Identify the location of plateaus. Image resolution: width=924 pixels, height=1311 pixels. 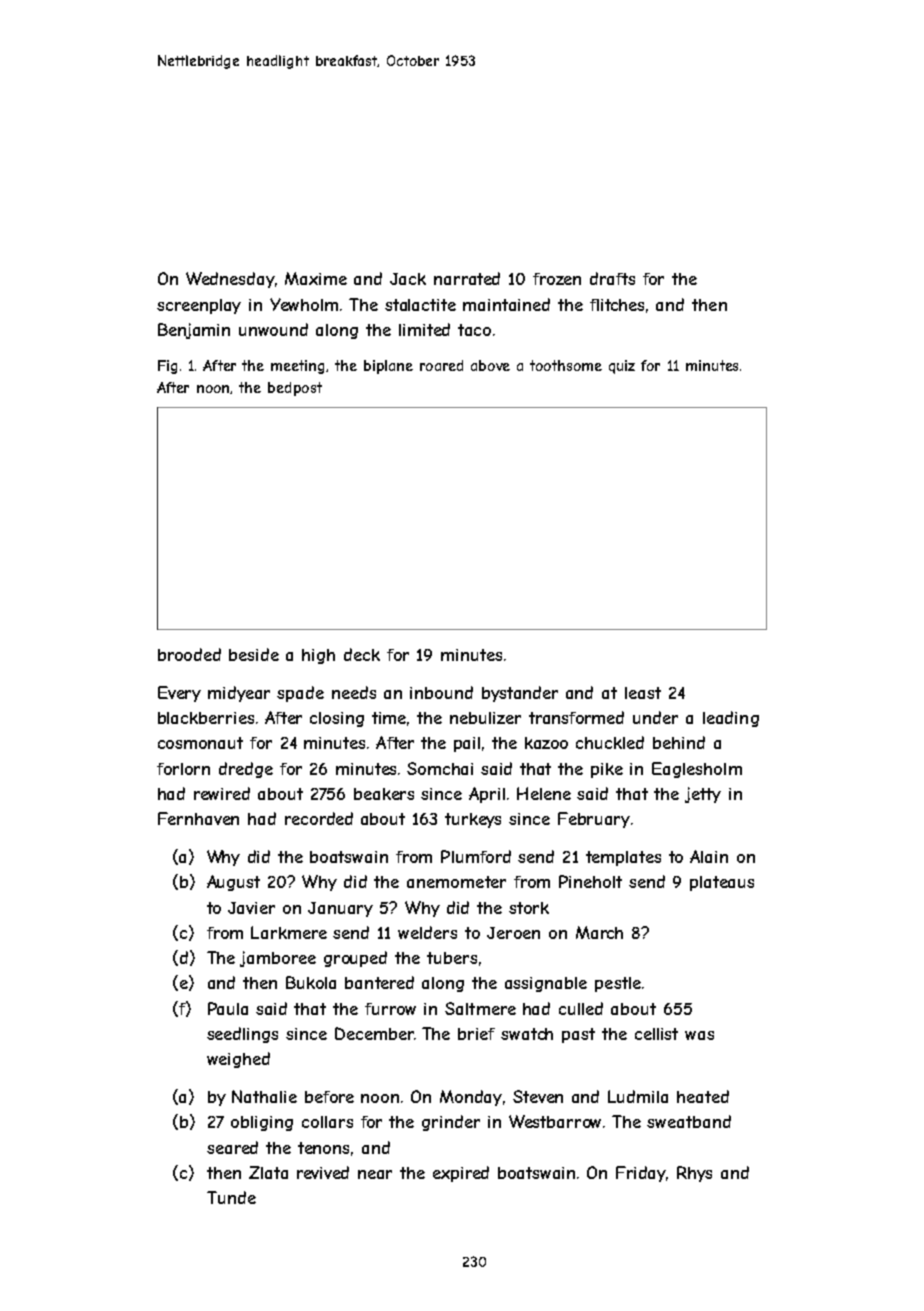
(722, 883).
